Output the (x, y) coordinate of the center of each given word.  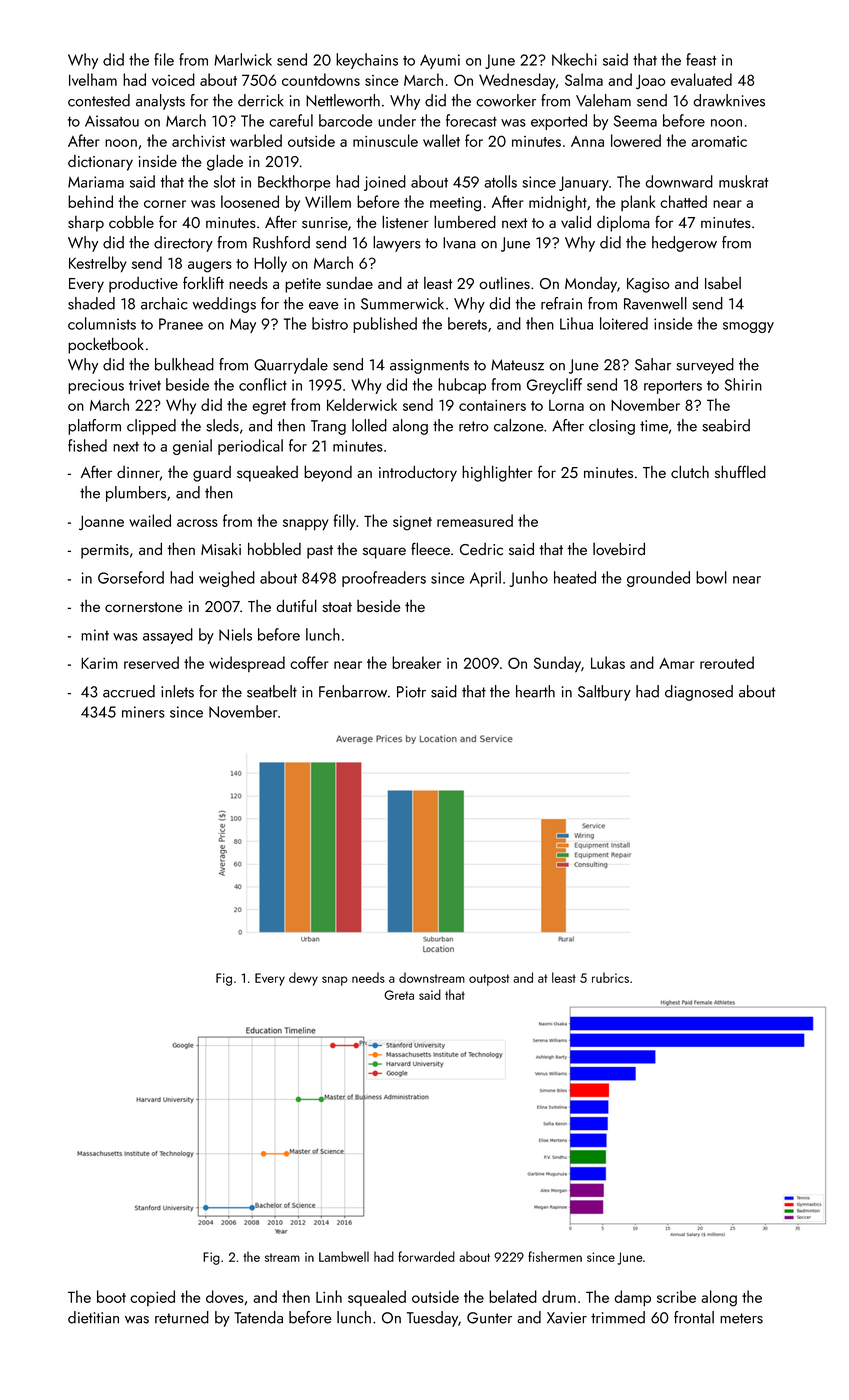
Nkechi (574, 59)
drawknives (729, 100)
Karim (99, 663)
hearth (535, 691)
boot (111, 1296)
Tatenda (258, 1317)
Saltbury (604, 693)
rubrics (610, 977)
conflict (263, 384)
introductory (418, 473)
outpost (489, 980)
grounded (658, 579)
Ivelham (93, 79)
